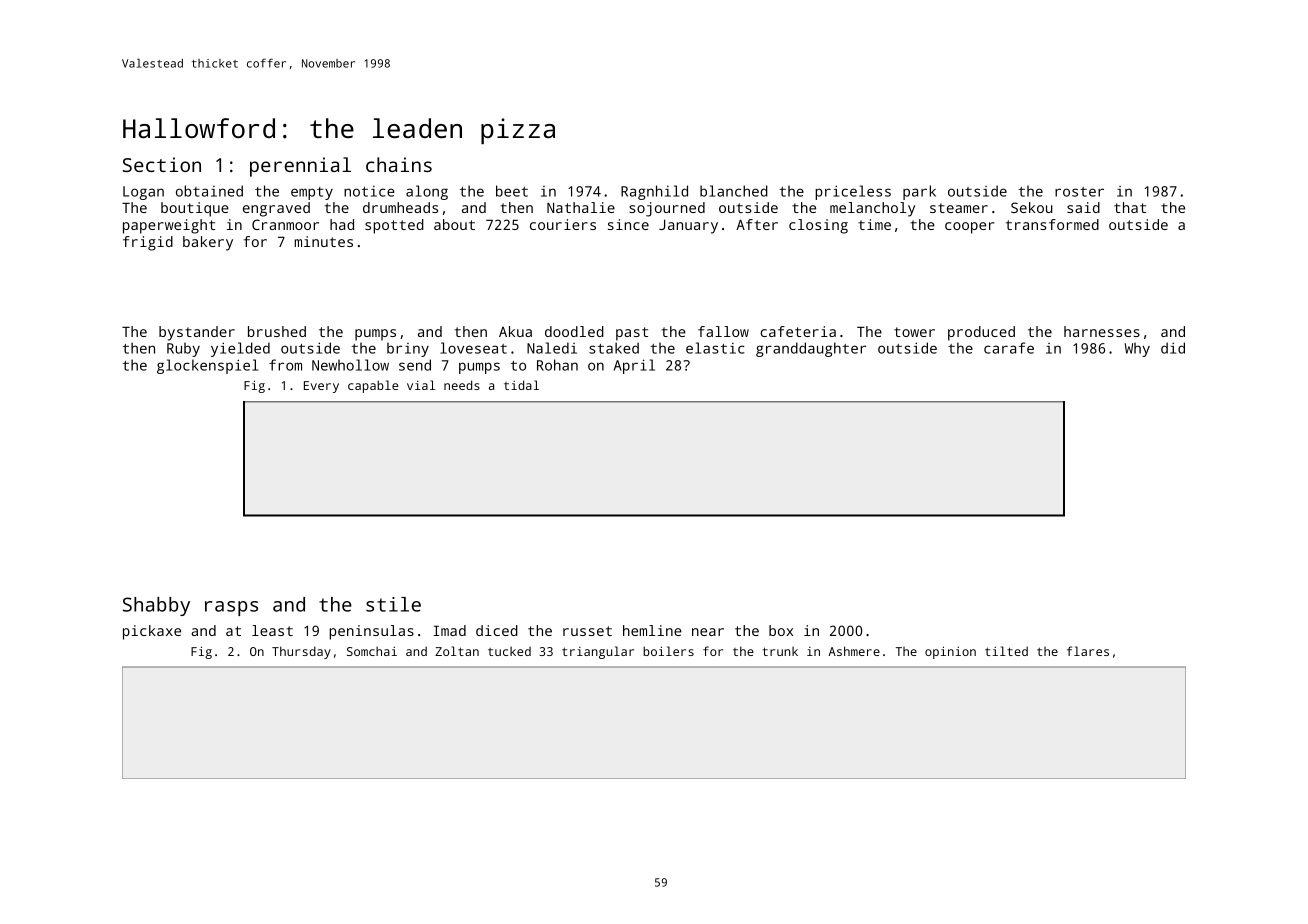 This screenshot has width=1308, height=924. I want to click on roster, so click(1079, 192).
